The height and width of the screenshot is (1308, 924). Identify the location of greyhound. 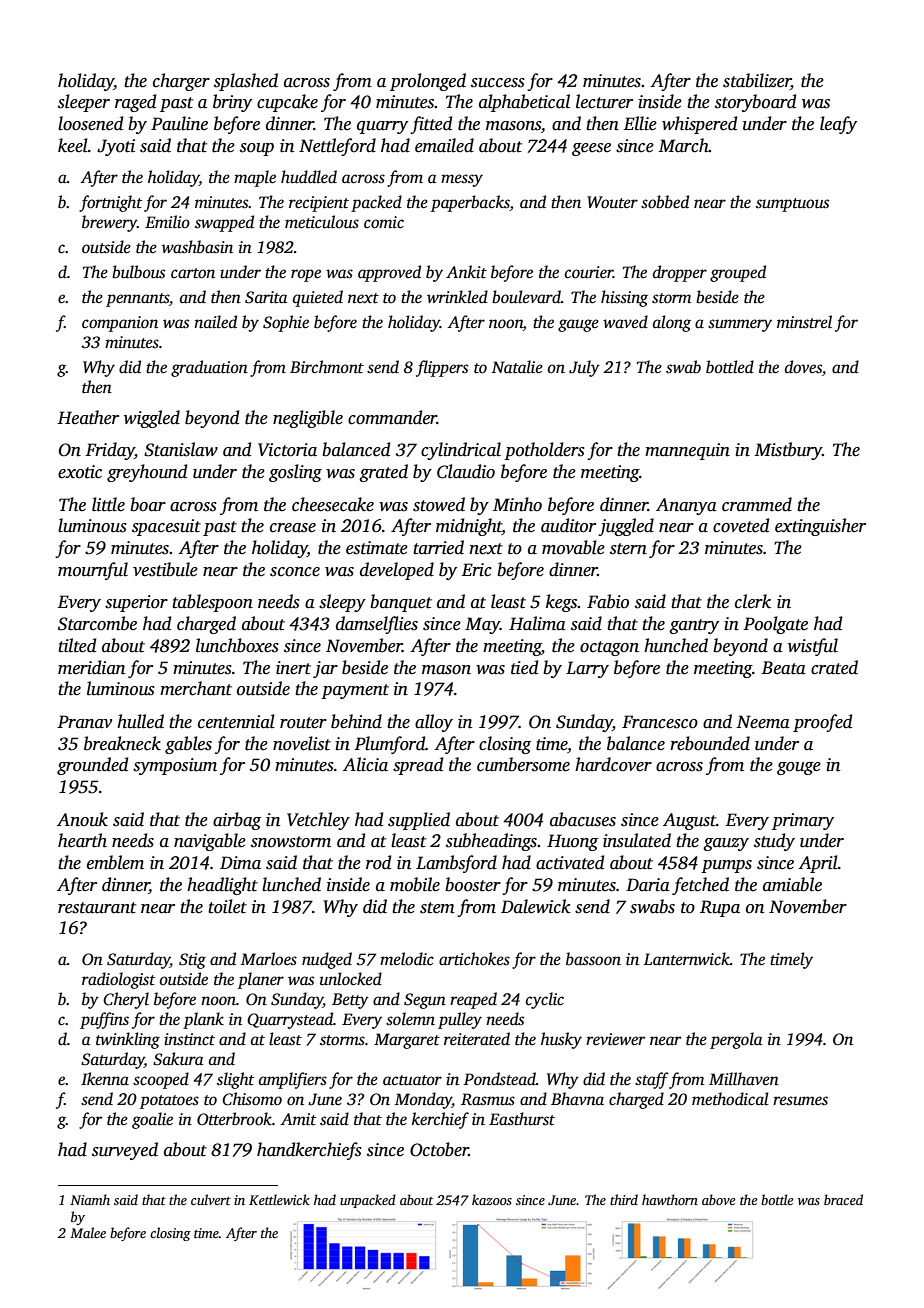
(147, 473).
